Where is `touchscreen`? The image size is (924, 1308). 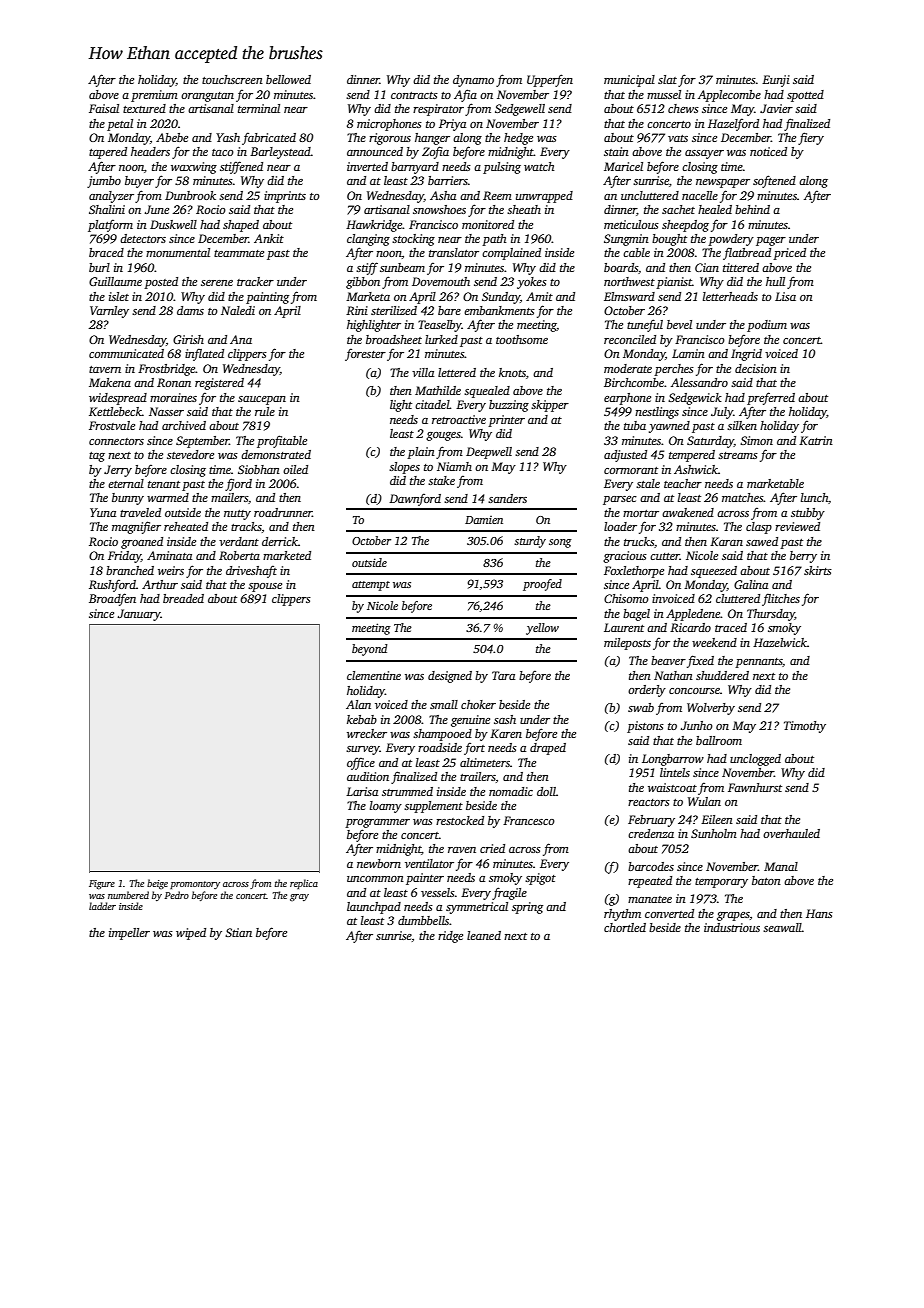
touchscreen is located at coordinates (232, 79).
